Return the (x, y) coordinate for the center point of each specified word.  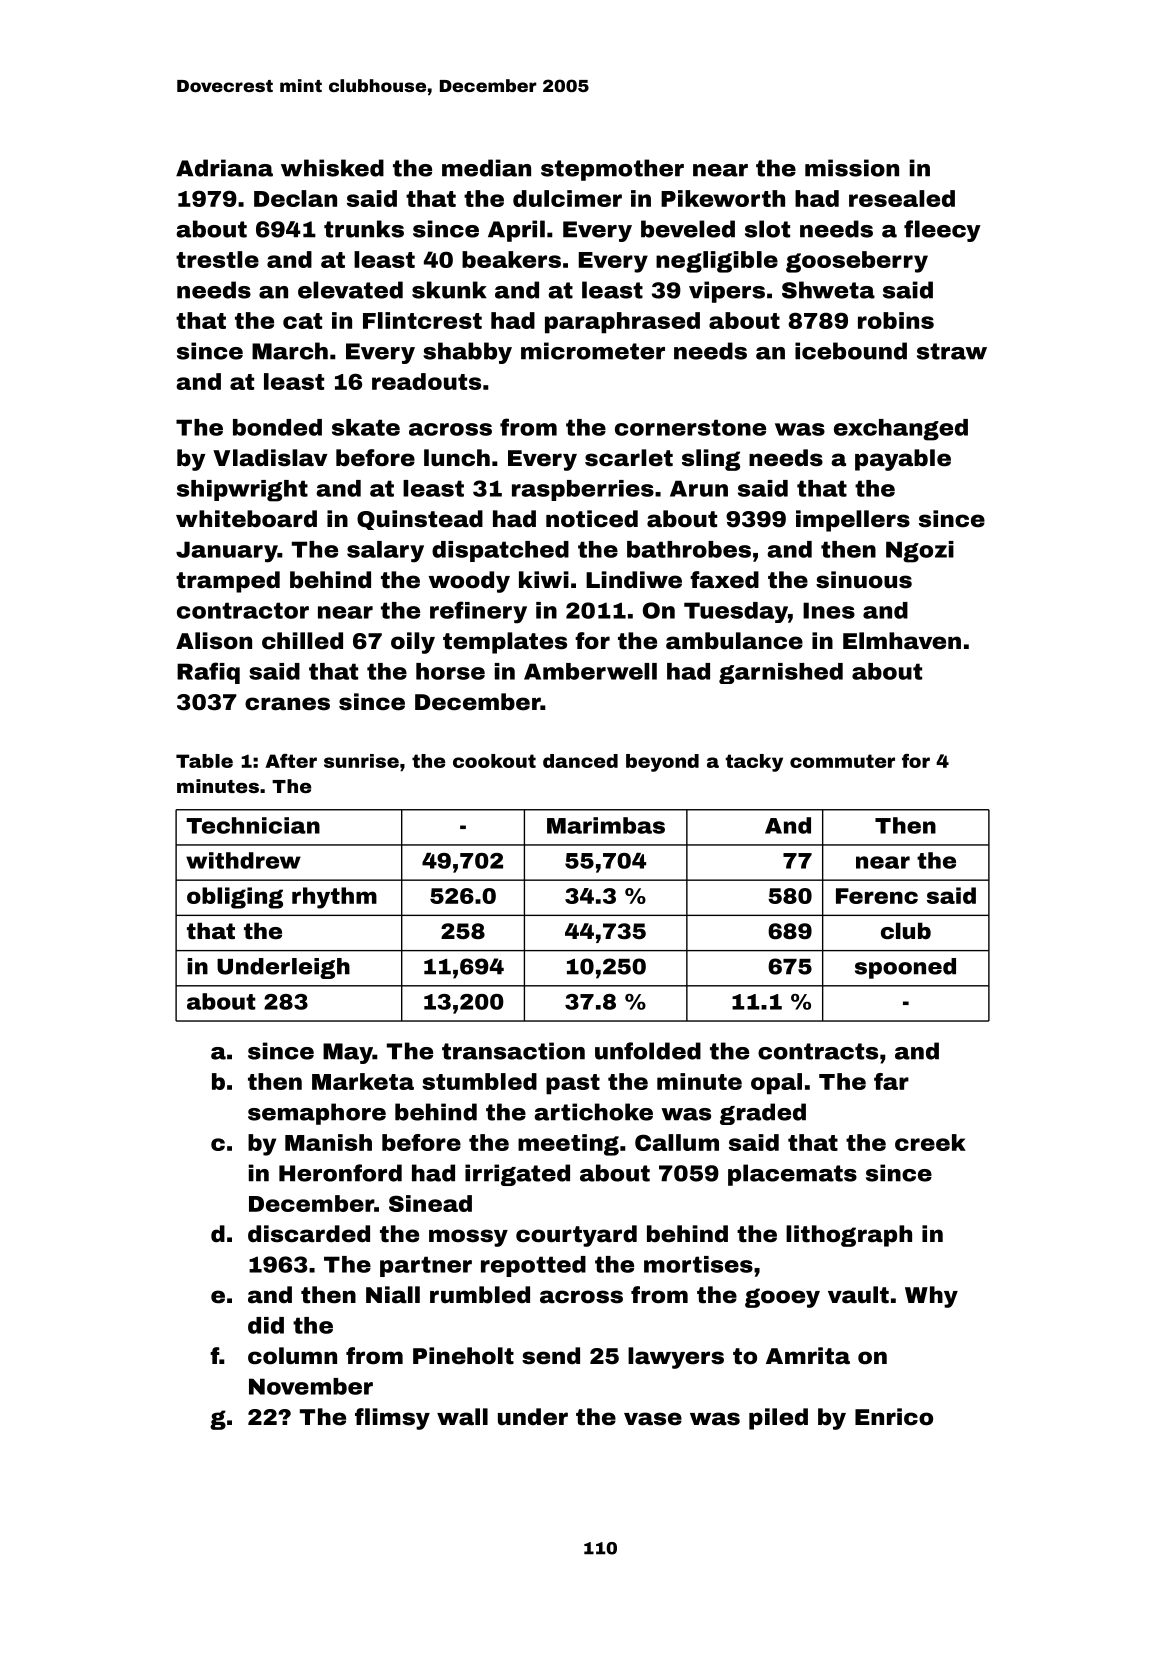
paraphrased (622, 323)
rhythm (334, 898)
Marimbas (606, 825)
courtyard (576, 1236)
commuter (842, 761)
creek (930, 1142)
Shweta (828, 290)
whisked (332, 168)
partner (426, 1266)
